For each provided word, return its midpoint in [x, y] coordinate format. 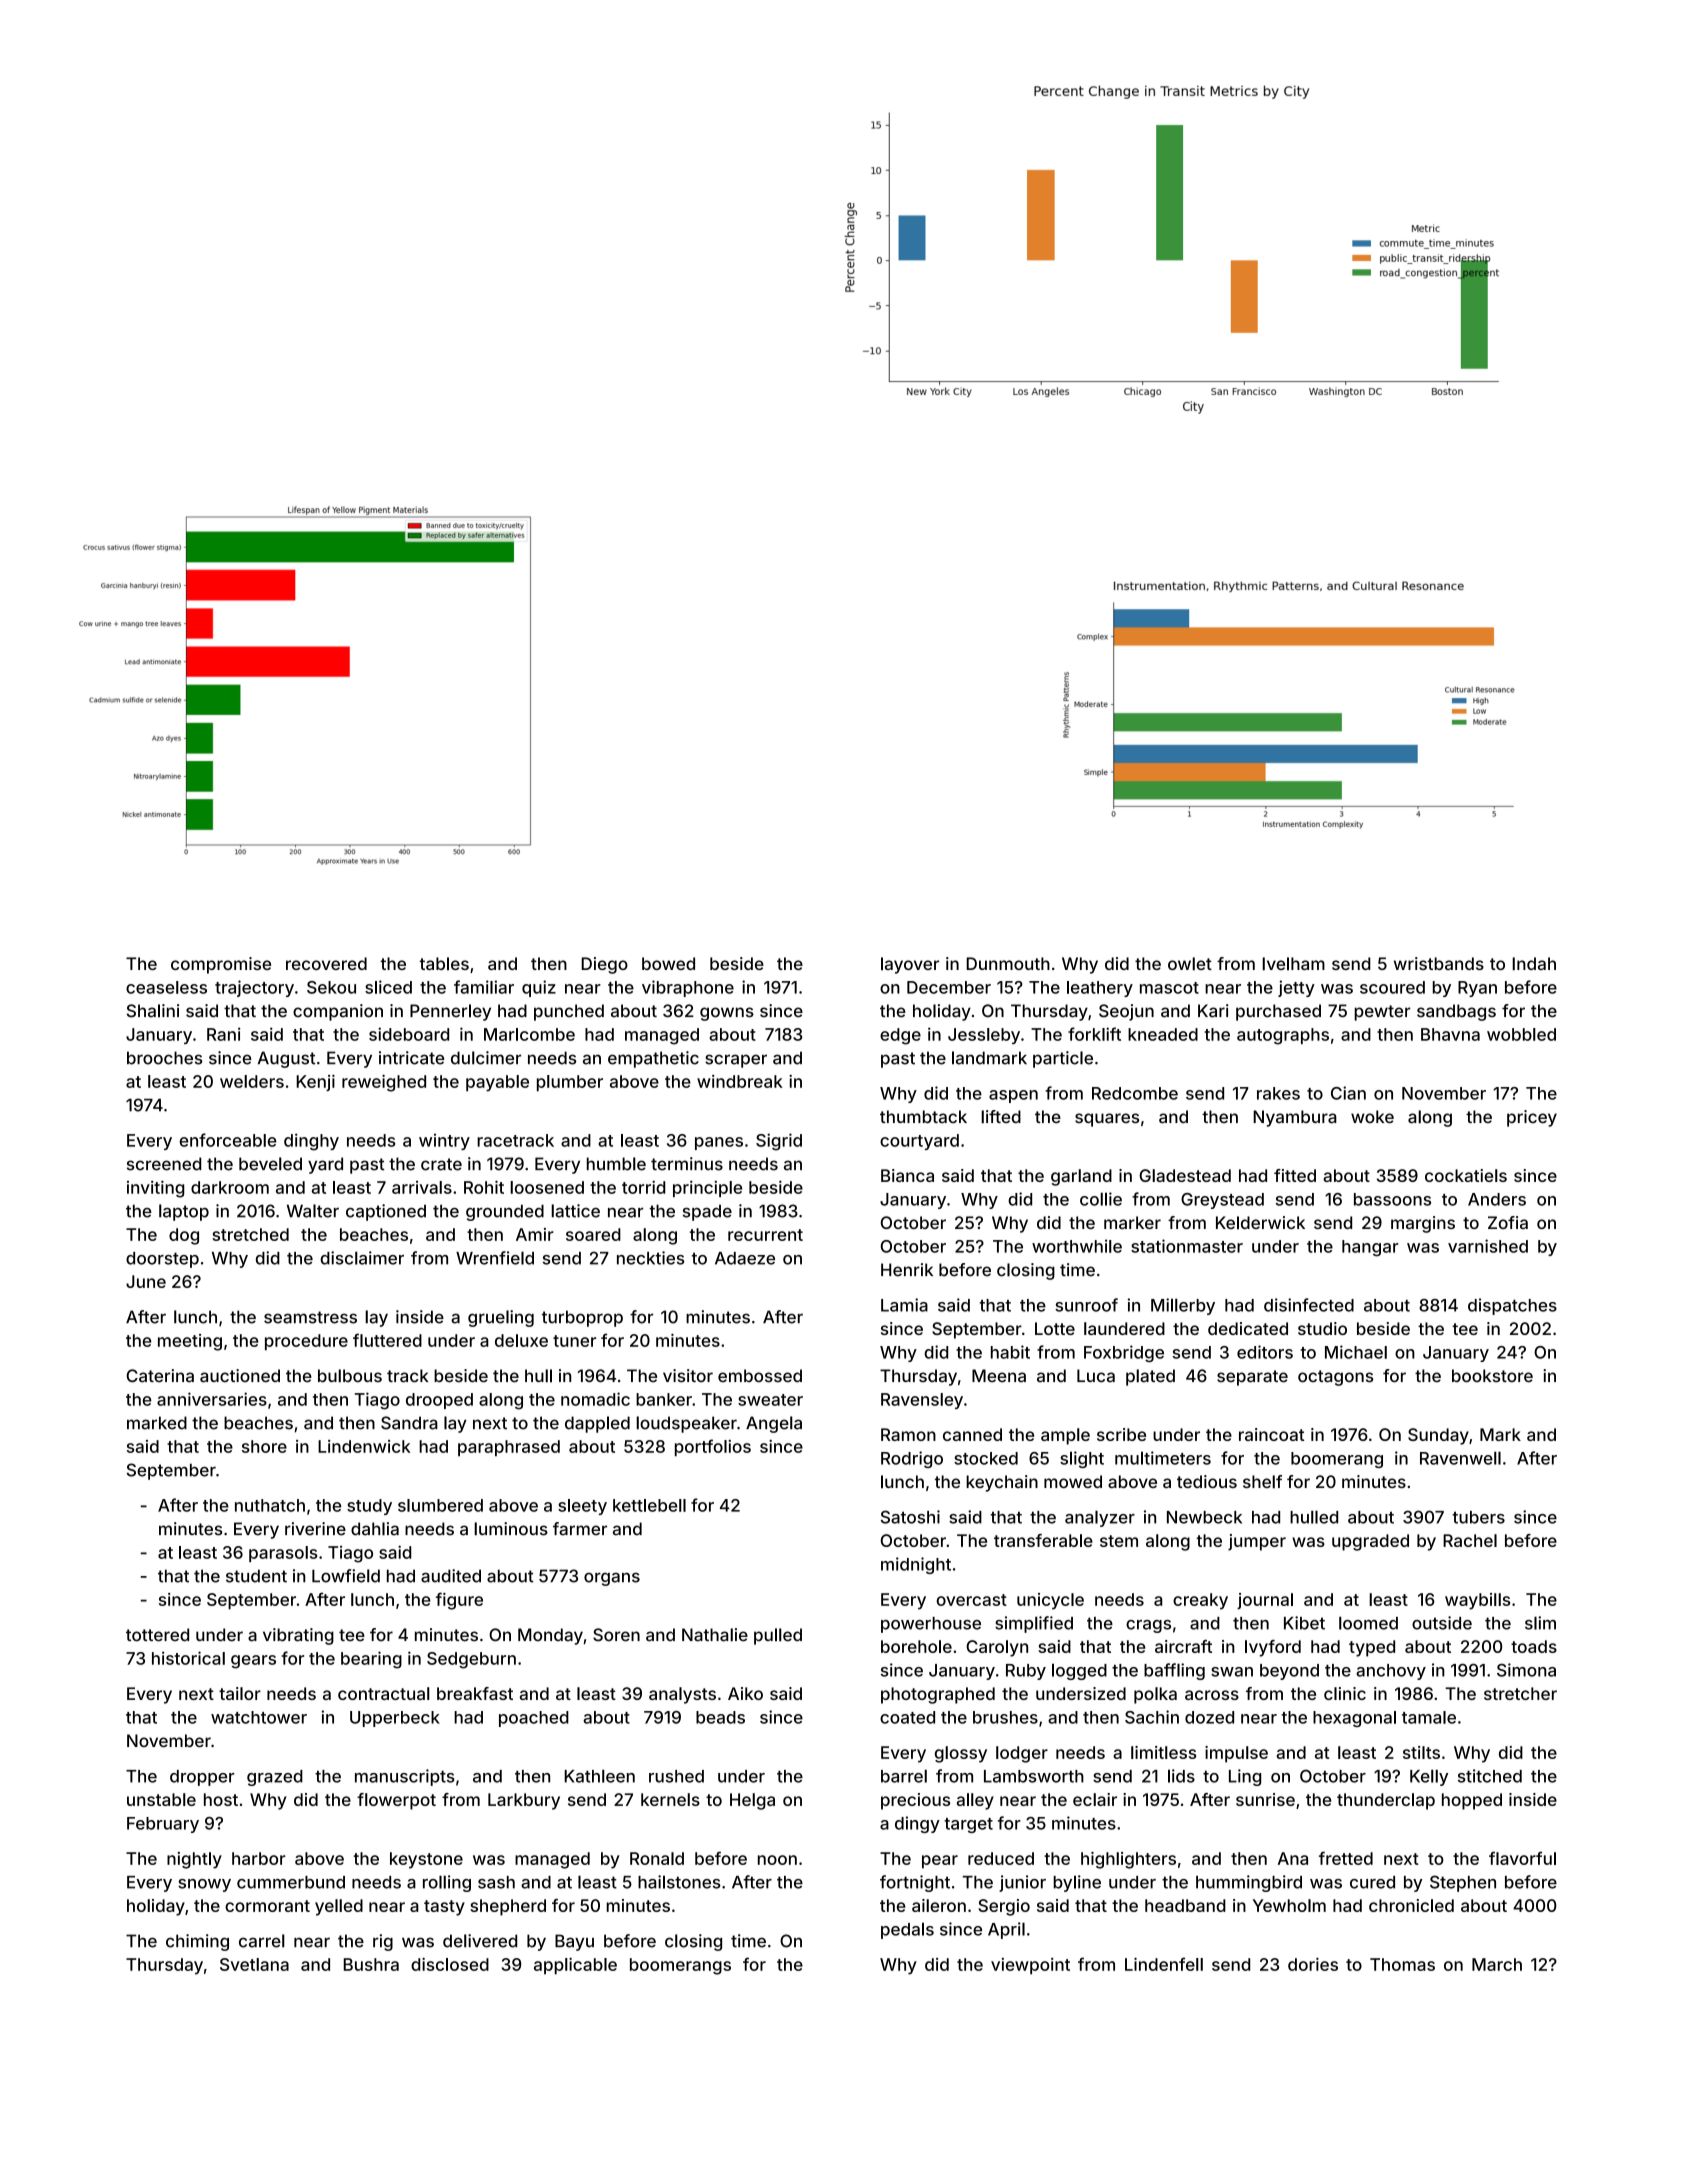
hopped [1472, 1801]
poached [534, 1719]
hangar [1370, 1248]
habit [1010, 1352]
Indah [1534, 964]
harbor [259, 1858]
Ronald [657, 1858]
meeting [190, 1342]
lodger [1022, 1754]
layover [910, 965]
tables [444, 964]
